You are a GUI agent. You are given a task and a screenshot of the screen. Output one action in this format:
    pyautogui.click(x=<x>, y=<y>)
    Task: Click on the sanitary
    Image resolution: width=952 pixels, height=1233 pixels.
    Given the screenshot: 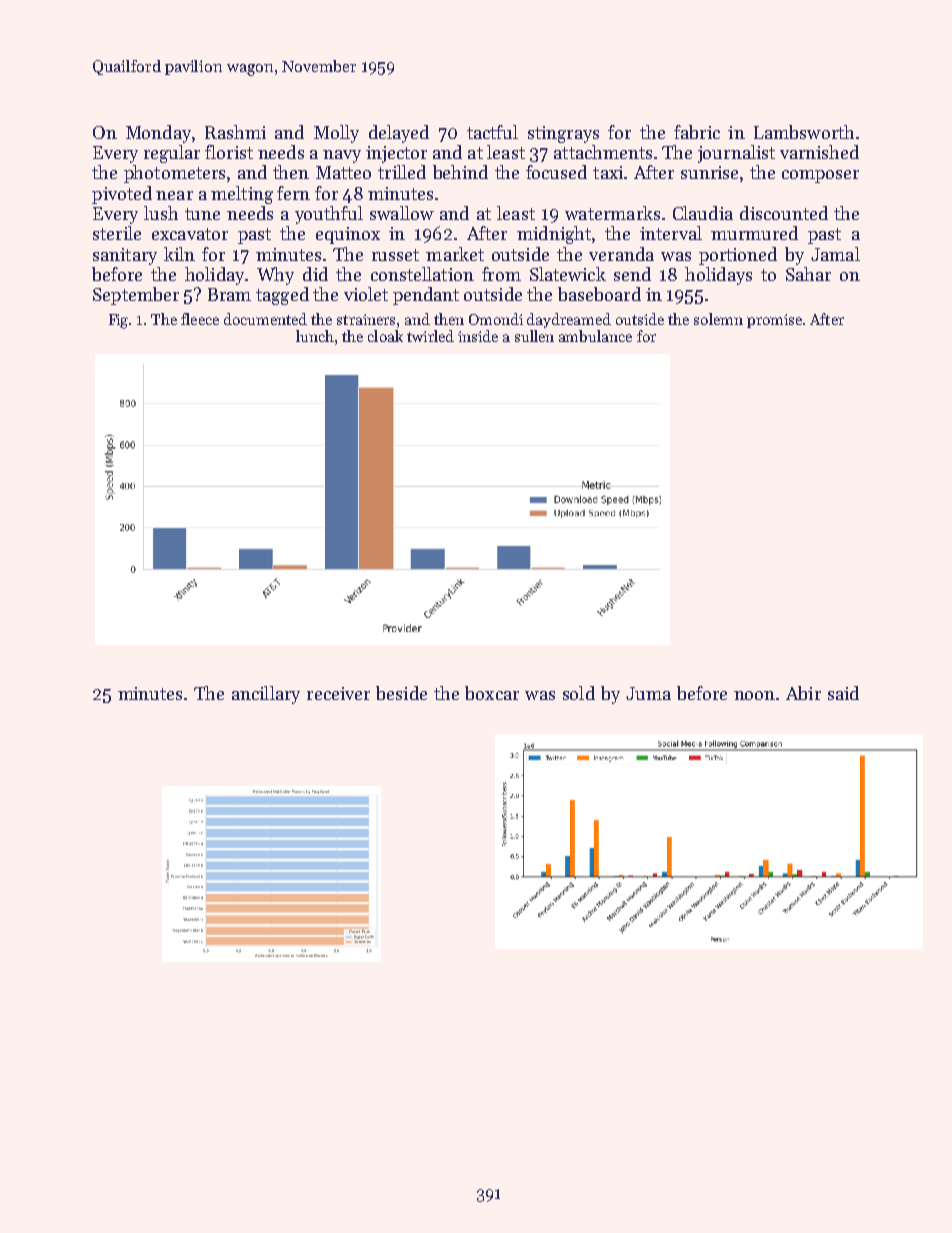 What is the action you would take?
    pyautogui.click(x=125, y=256)
